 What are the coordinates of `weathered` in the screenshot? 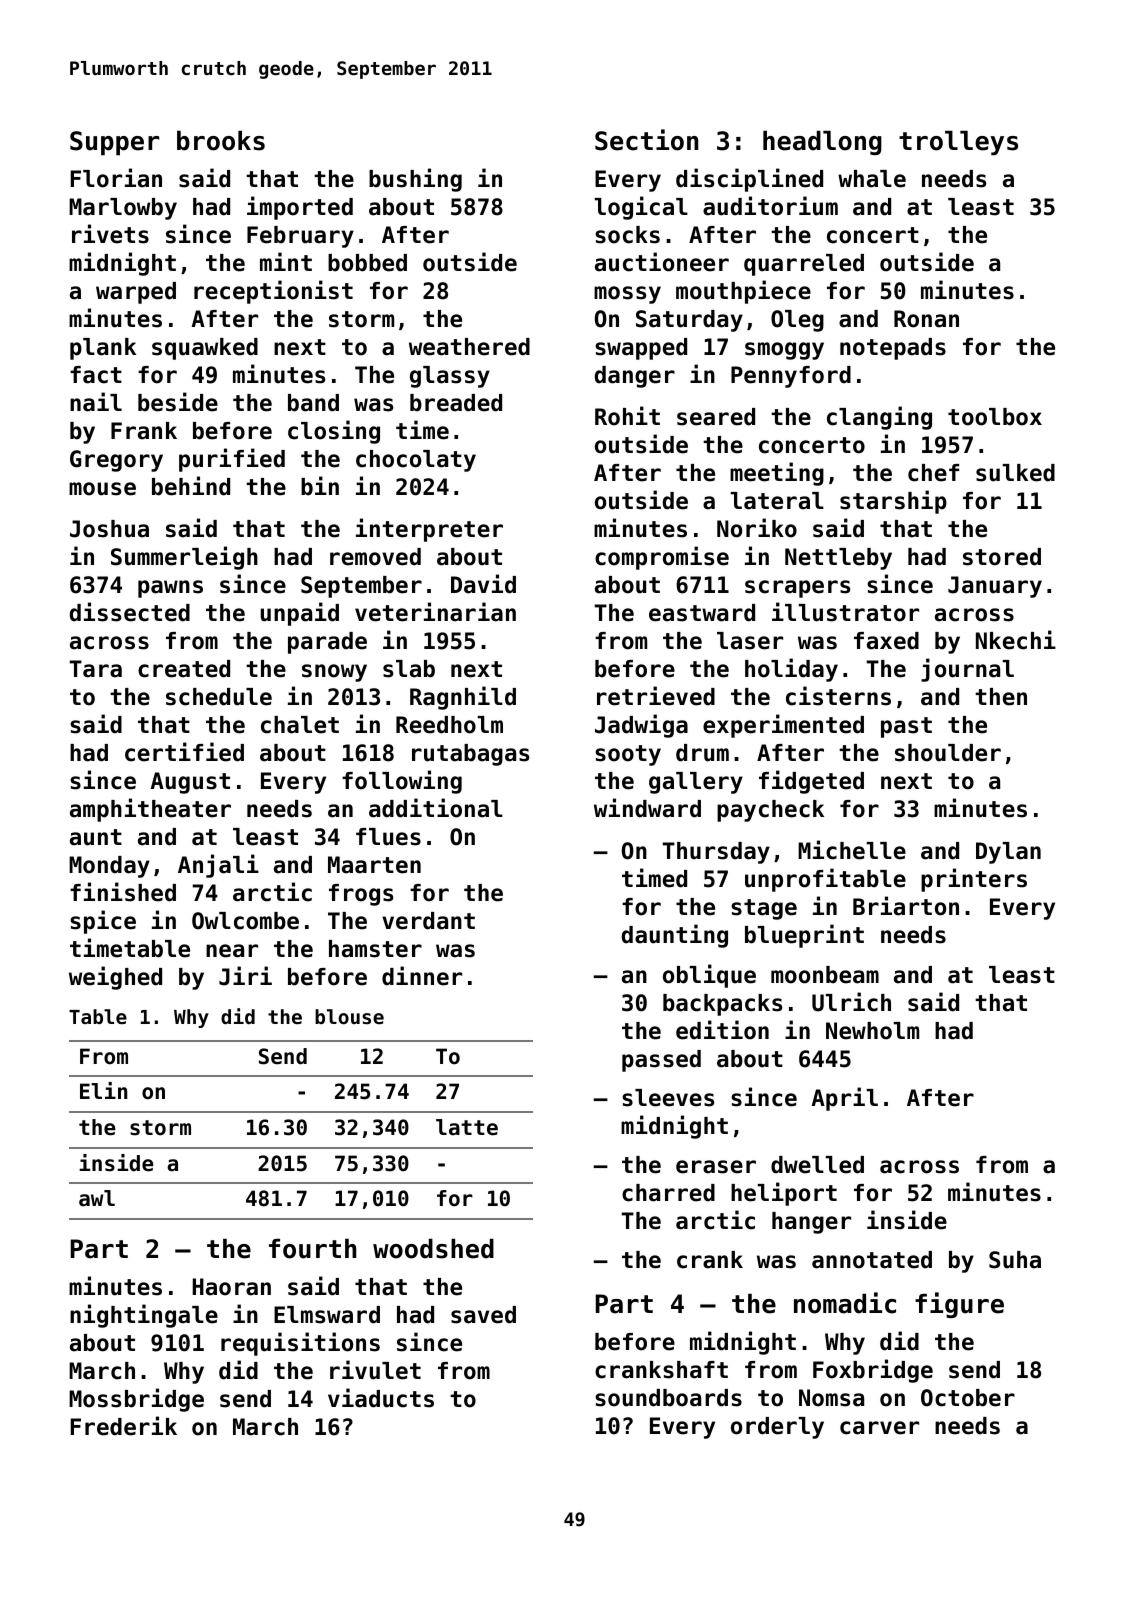 It's located at (469, 347).
